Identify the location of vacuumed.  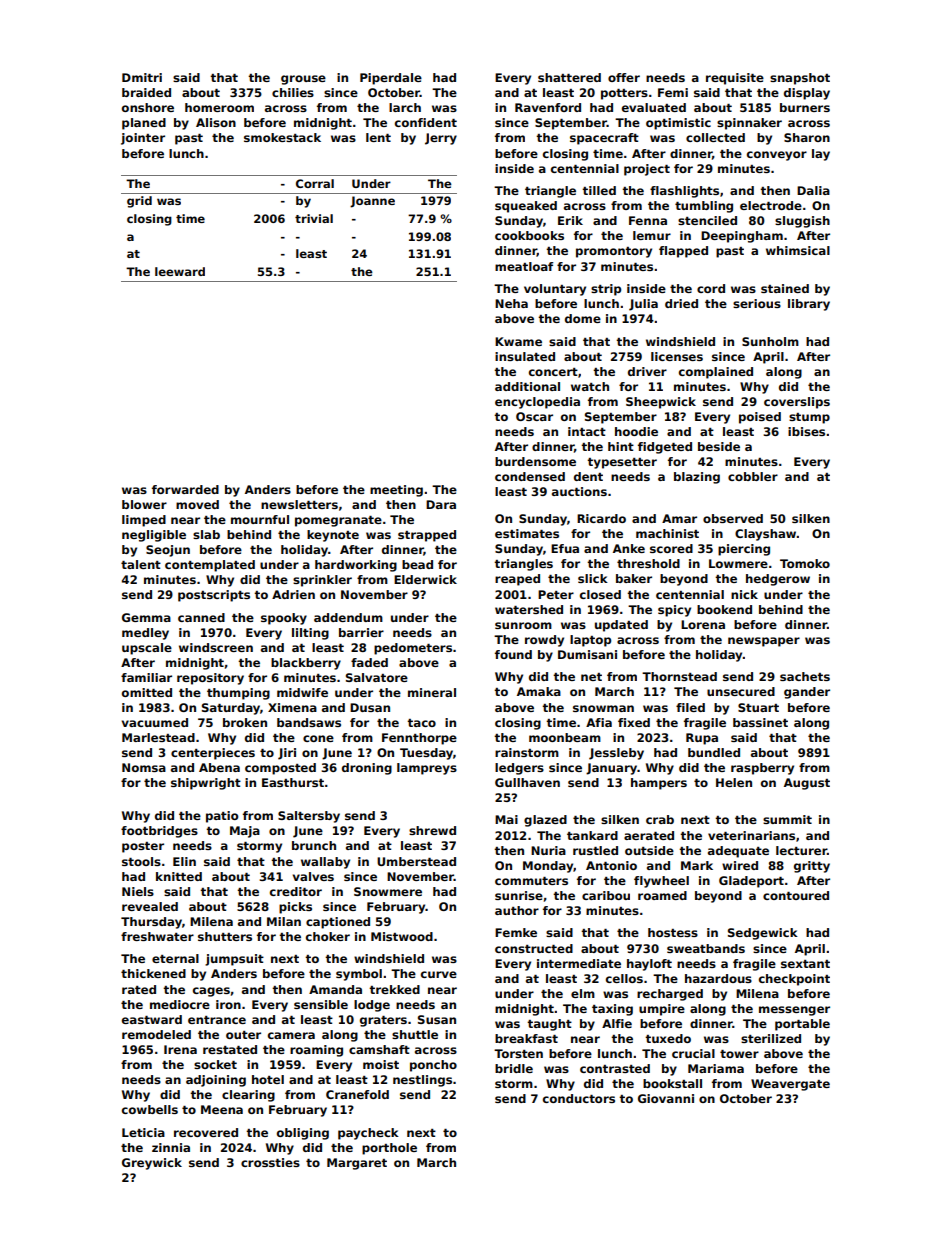
(155, 722).
